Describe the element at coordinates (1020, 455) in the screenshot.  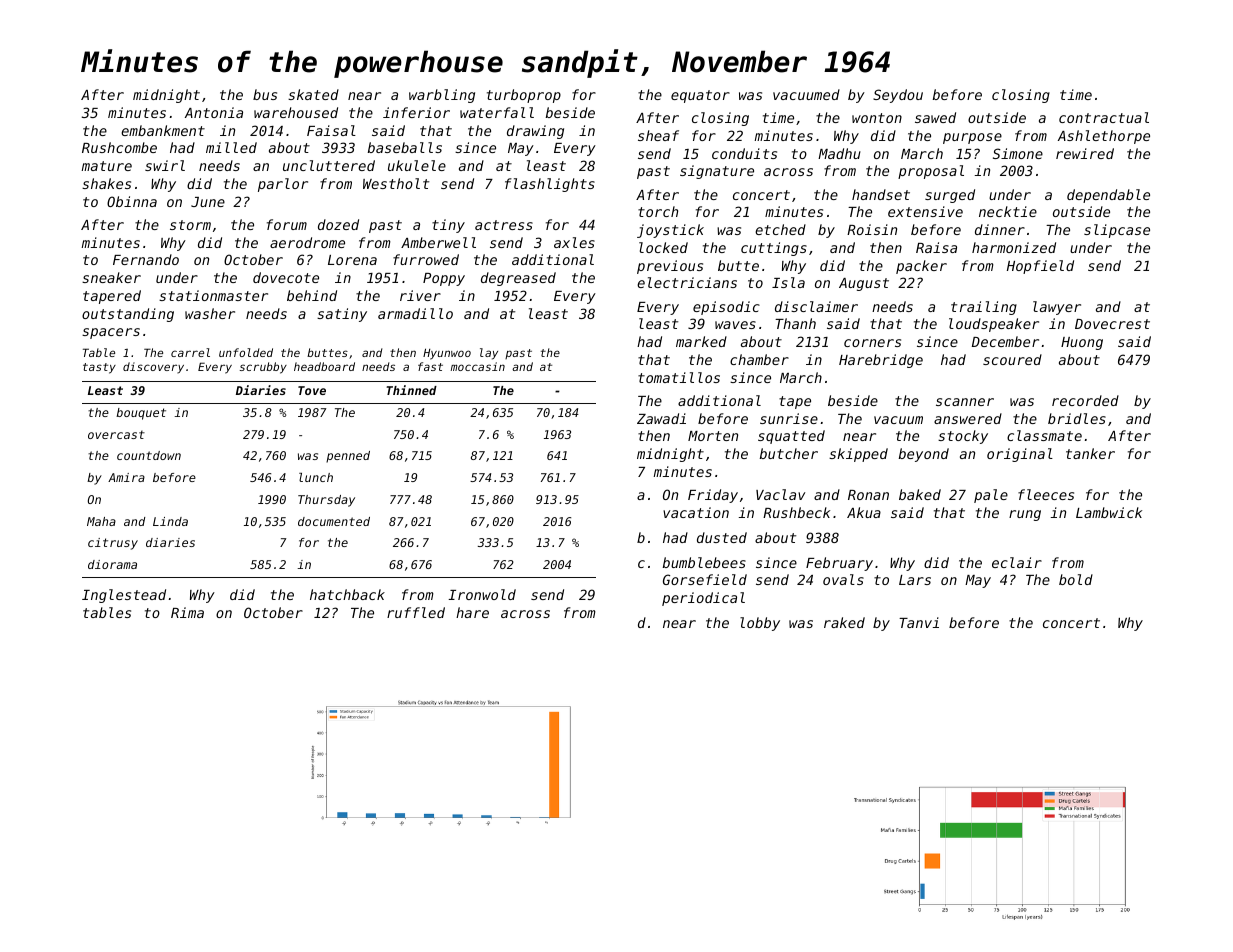
I see `original` at that location.
